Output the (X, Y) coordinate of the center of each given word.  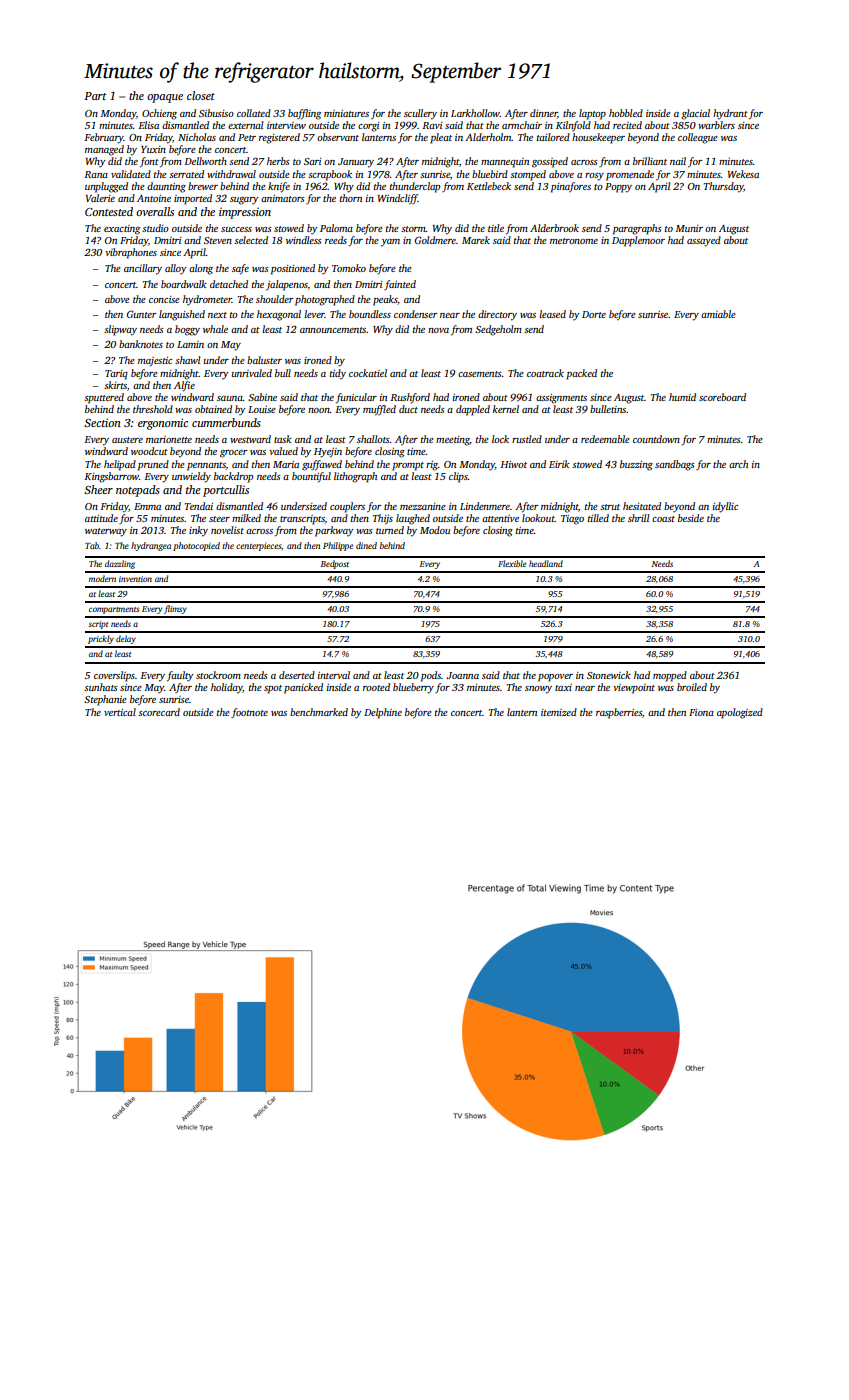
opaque (165, 98)
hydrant (730, 114)
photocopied (196, 546)
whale (215, 329)
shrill (638, 518)
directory (497, 315)
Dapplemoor (638, 241)
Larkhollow (475, 113)
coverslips (114, 676)
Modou (435, 530)
